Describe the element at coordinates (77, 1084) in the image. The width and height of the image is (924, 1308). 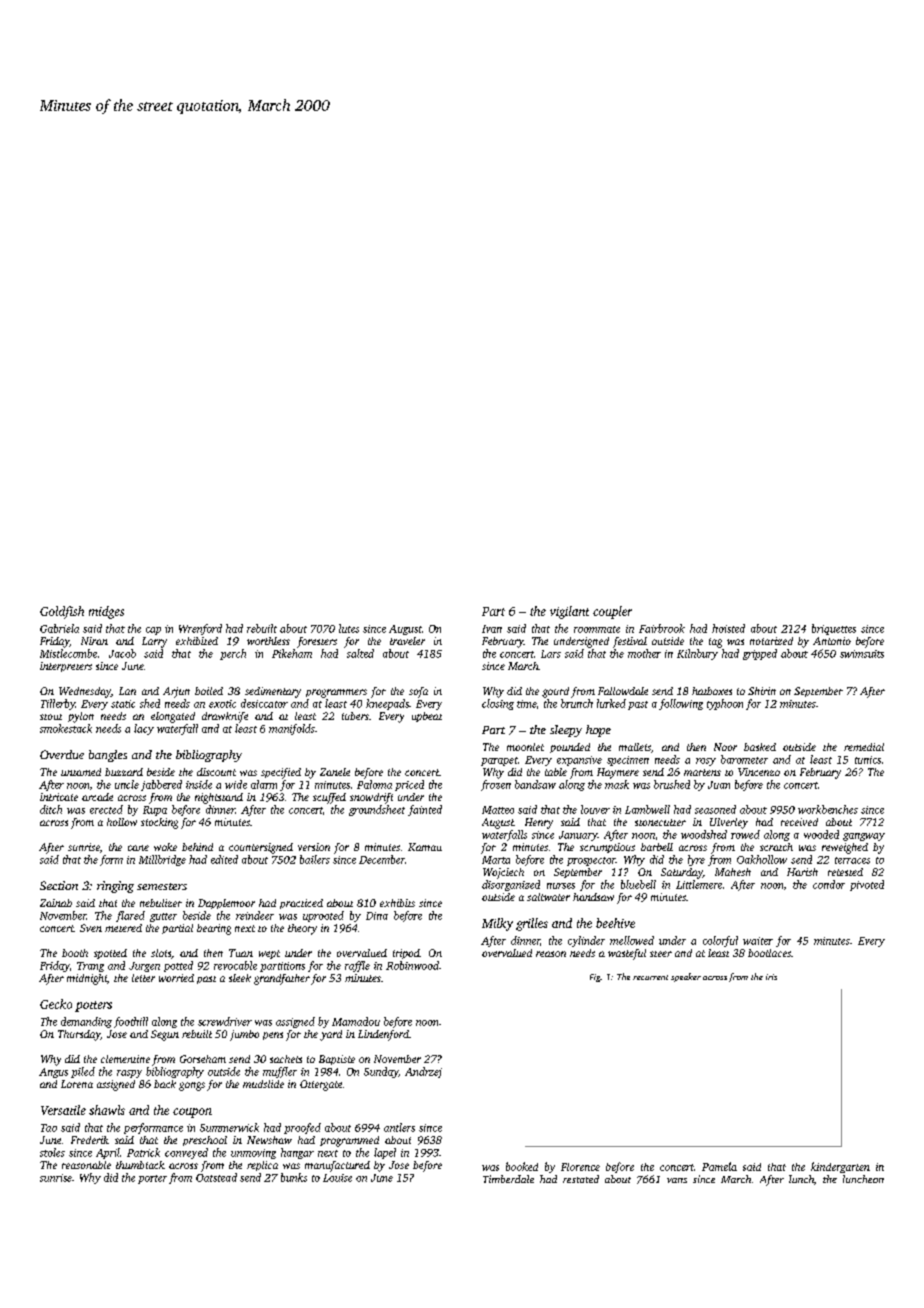
I see `Lorena` at that location.
